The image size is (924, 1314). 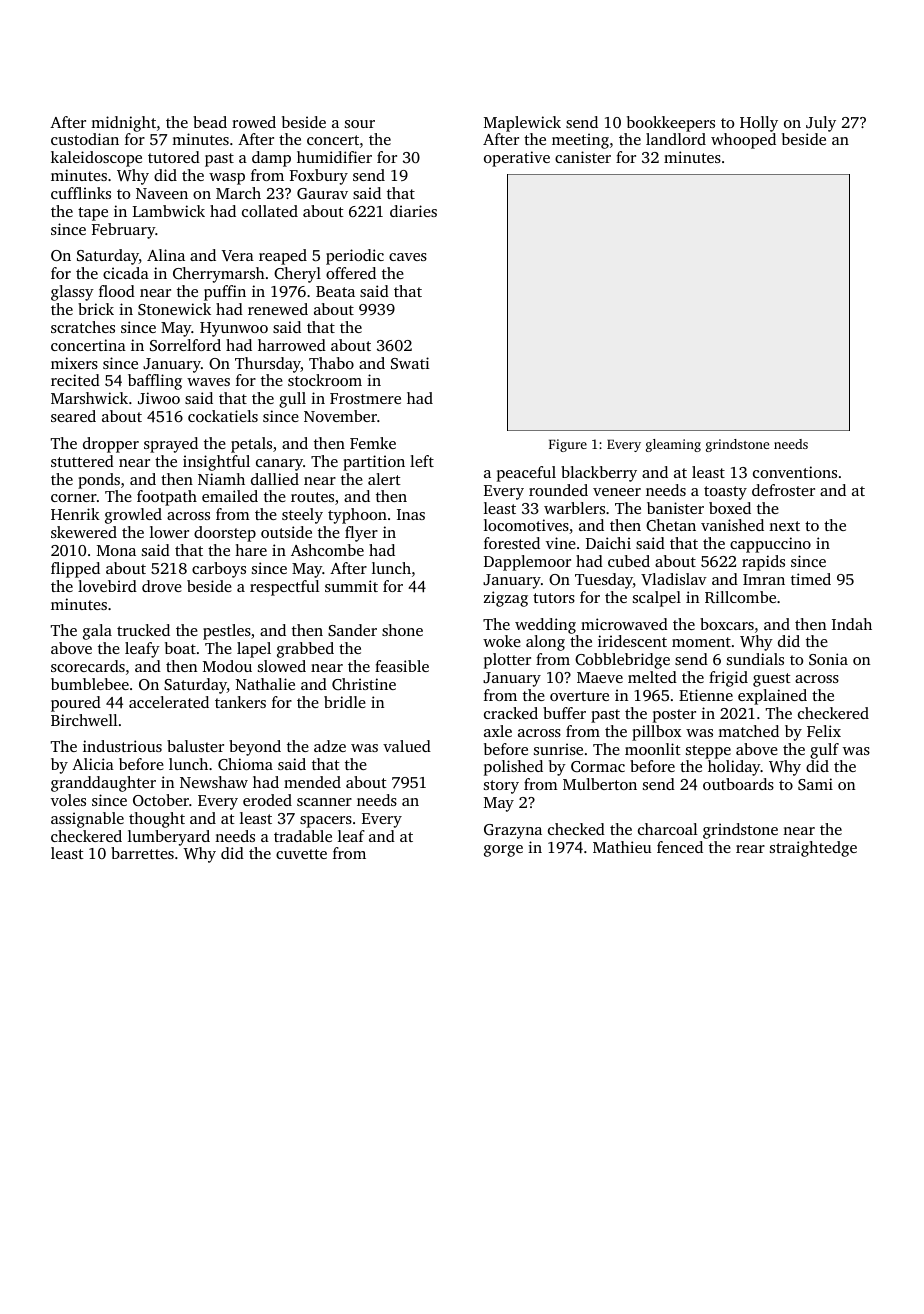 What do you see at coordinates (701, 642) in the image?
I see `moment` at bounding box center [701, 642].
